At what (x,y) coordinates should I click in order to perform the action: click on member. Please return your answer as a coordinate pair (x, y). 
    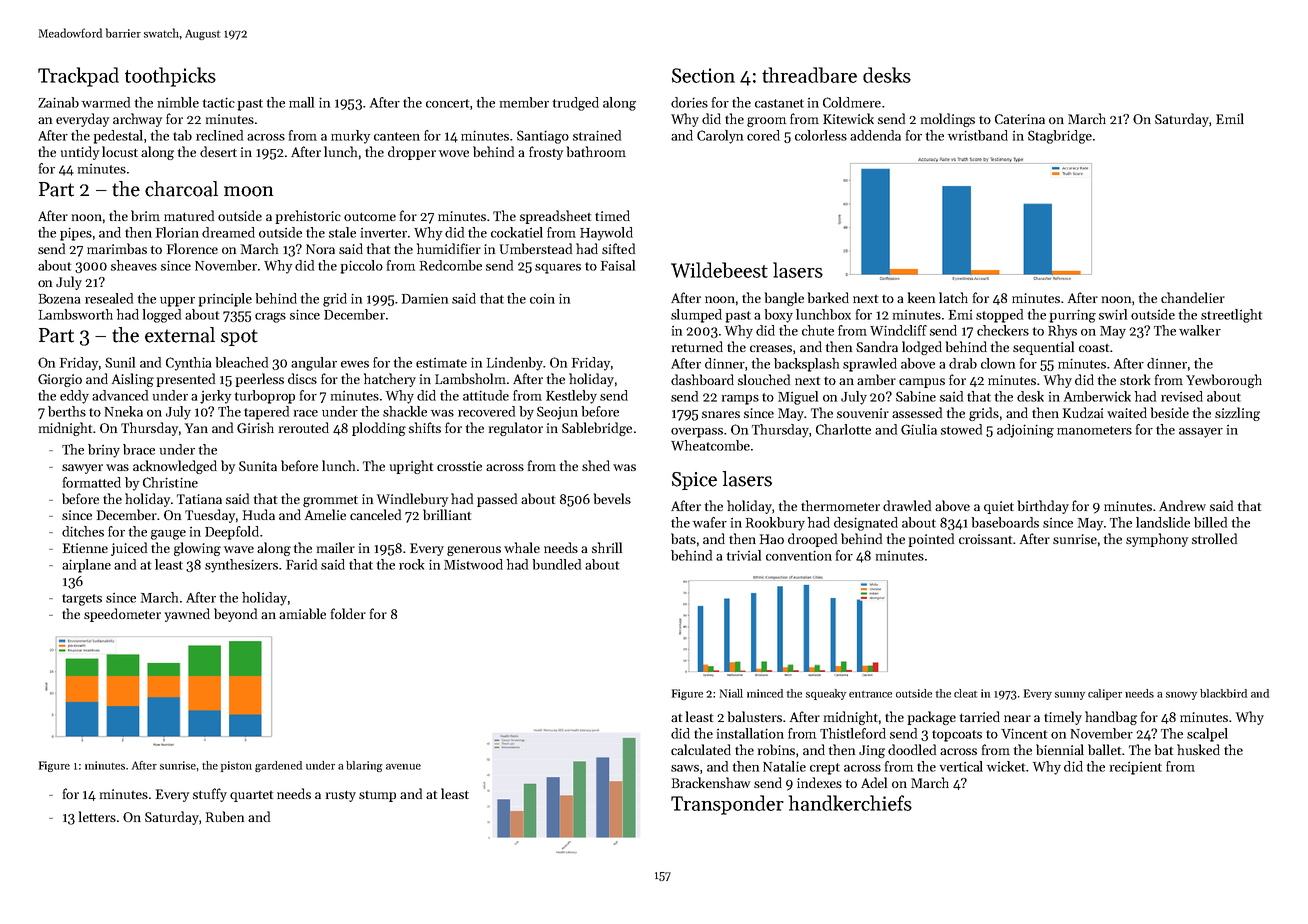
    Looking at the image, I should click on (524, 102).
